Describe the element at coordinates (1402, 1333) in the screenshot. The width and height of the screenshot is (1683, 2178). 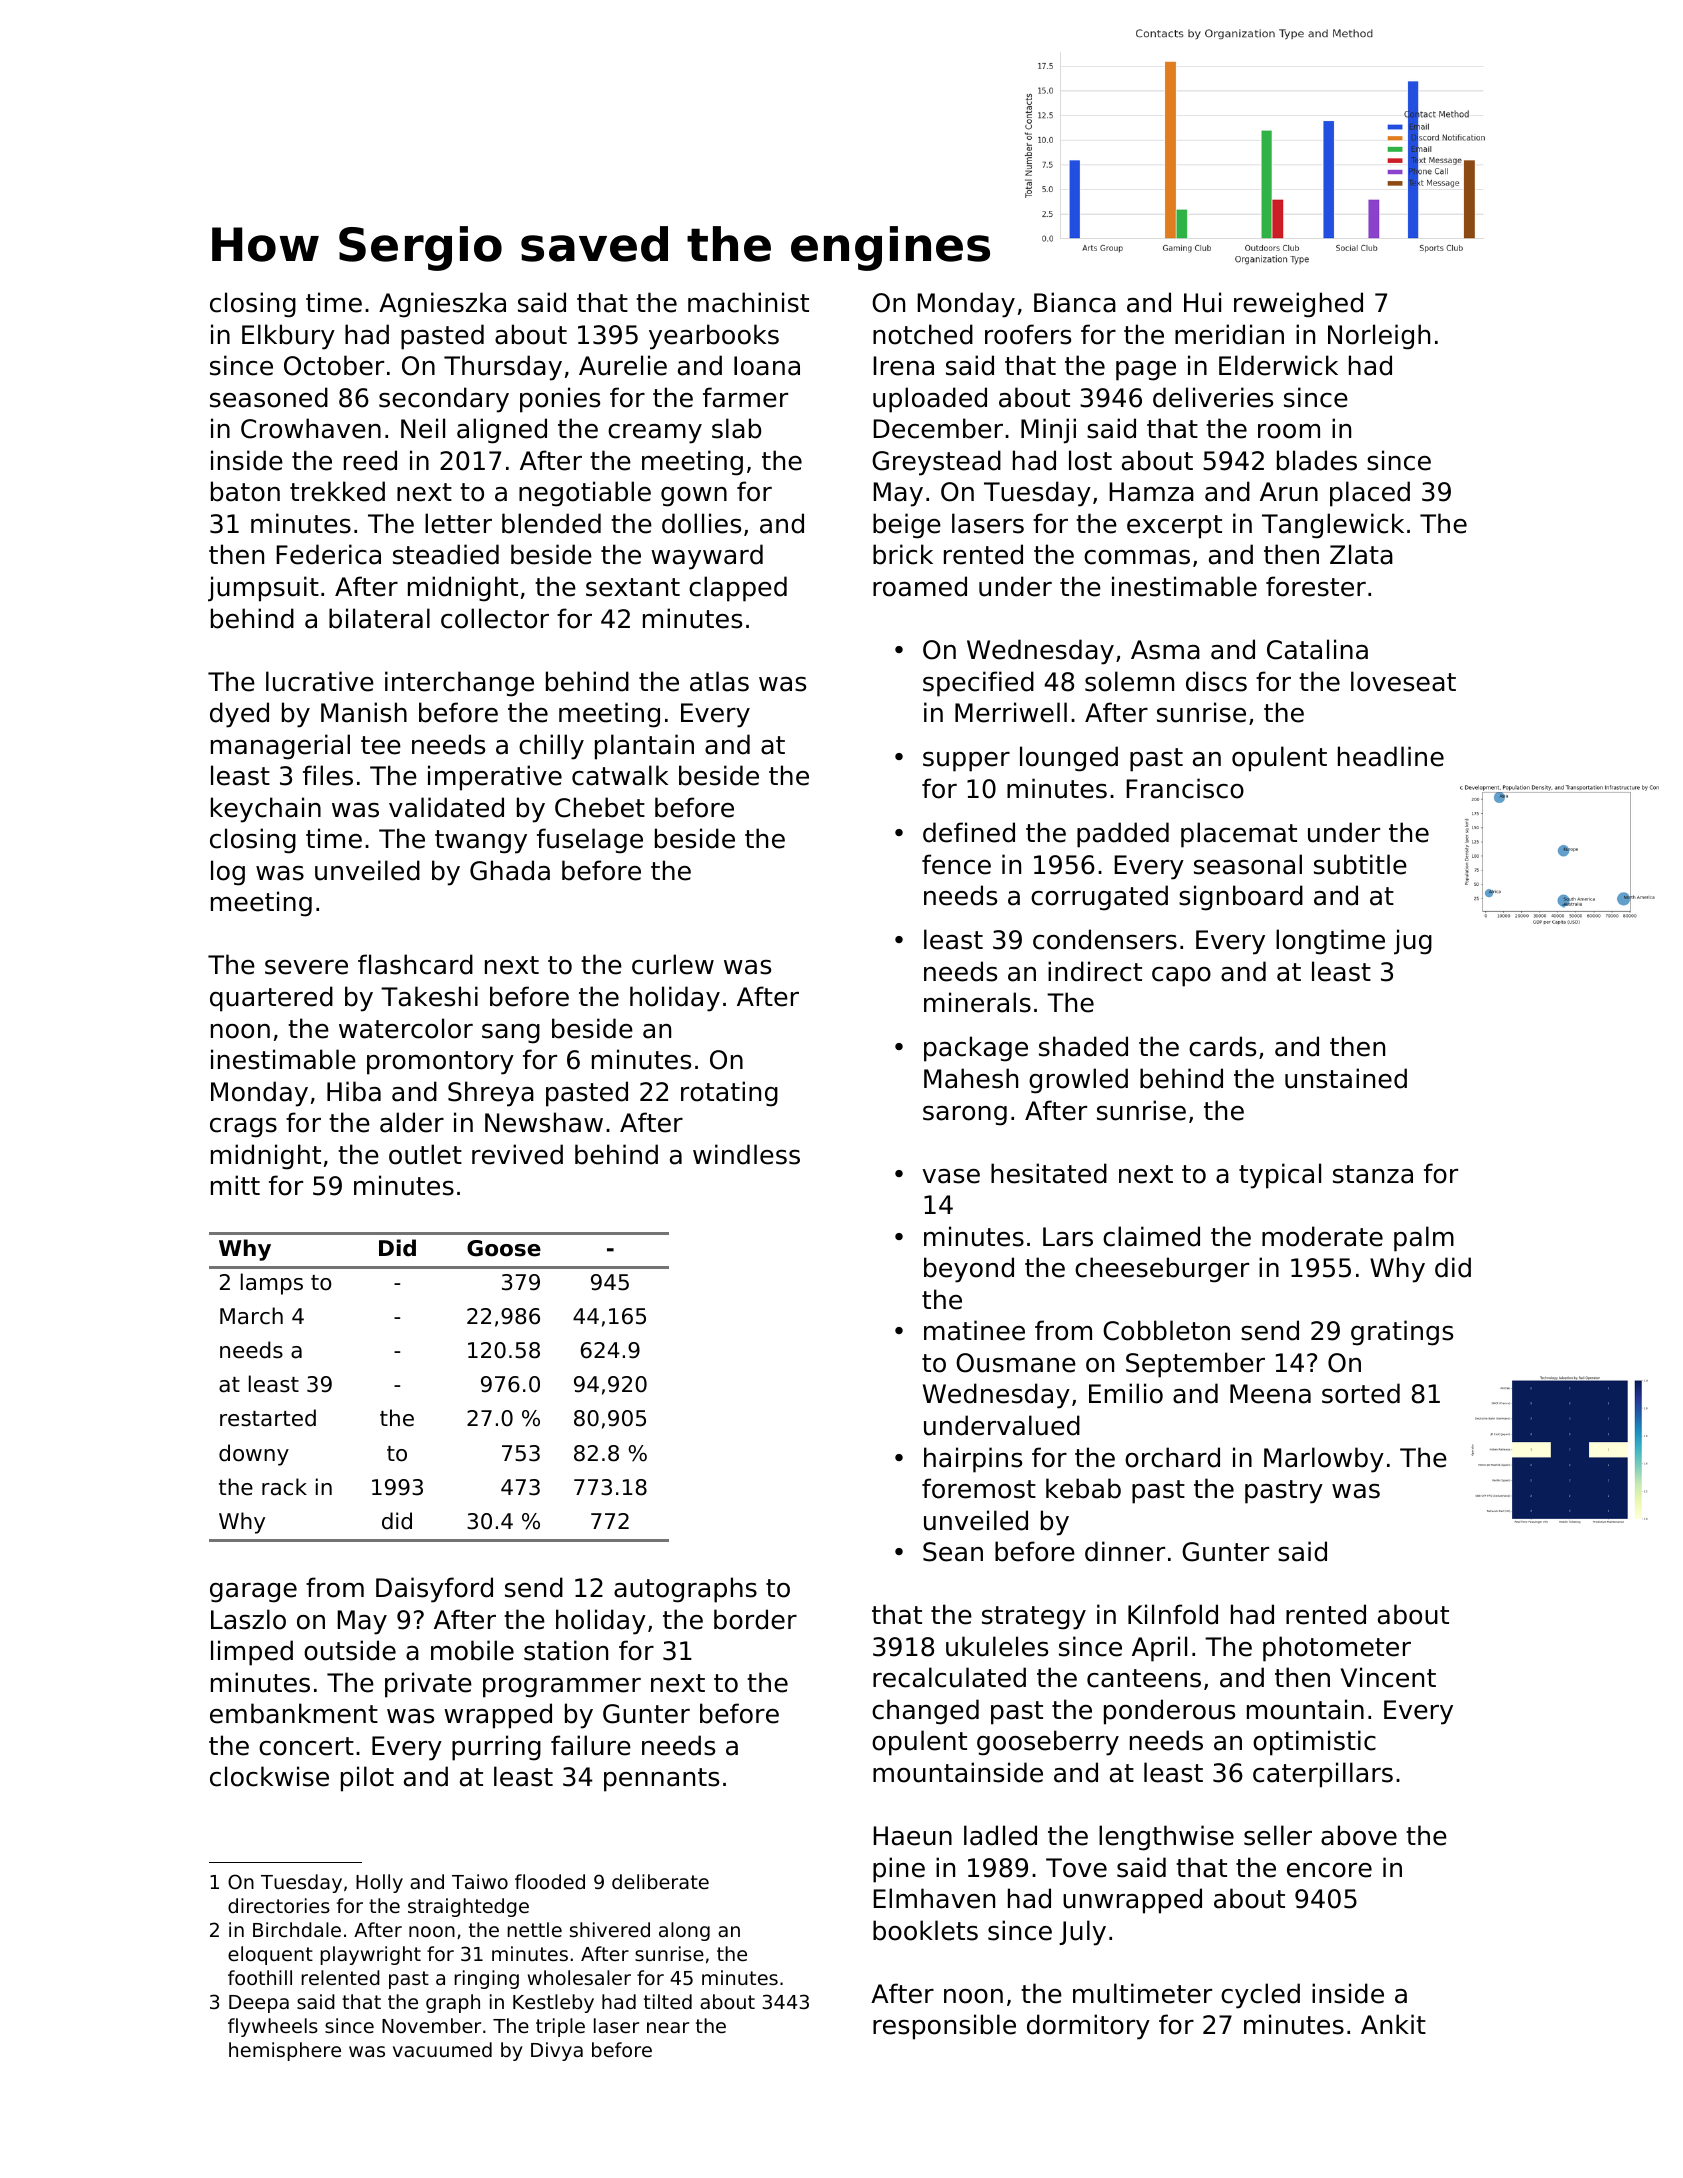
I see `gratings` at that location.
